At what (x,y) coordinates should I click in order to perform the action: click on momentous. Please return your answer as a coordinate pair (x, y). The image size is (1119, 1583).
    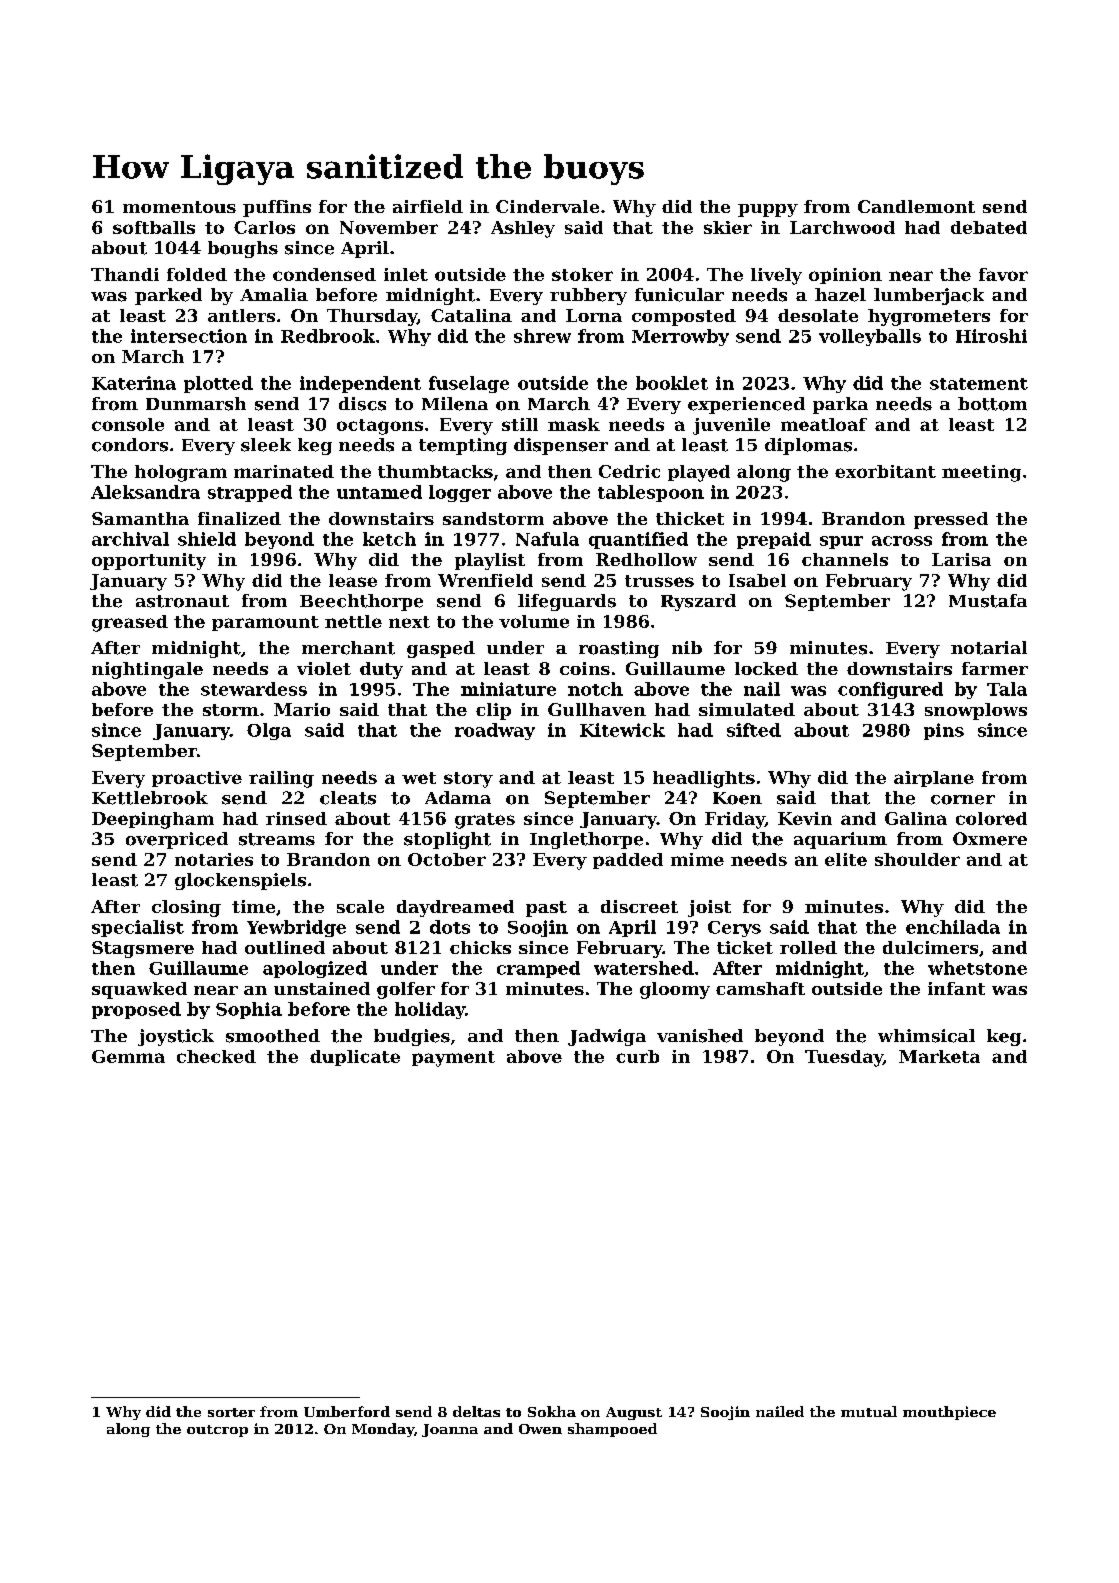
    Looking at the image, I should click on (179, 207).
